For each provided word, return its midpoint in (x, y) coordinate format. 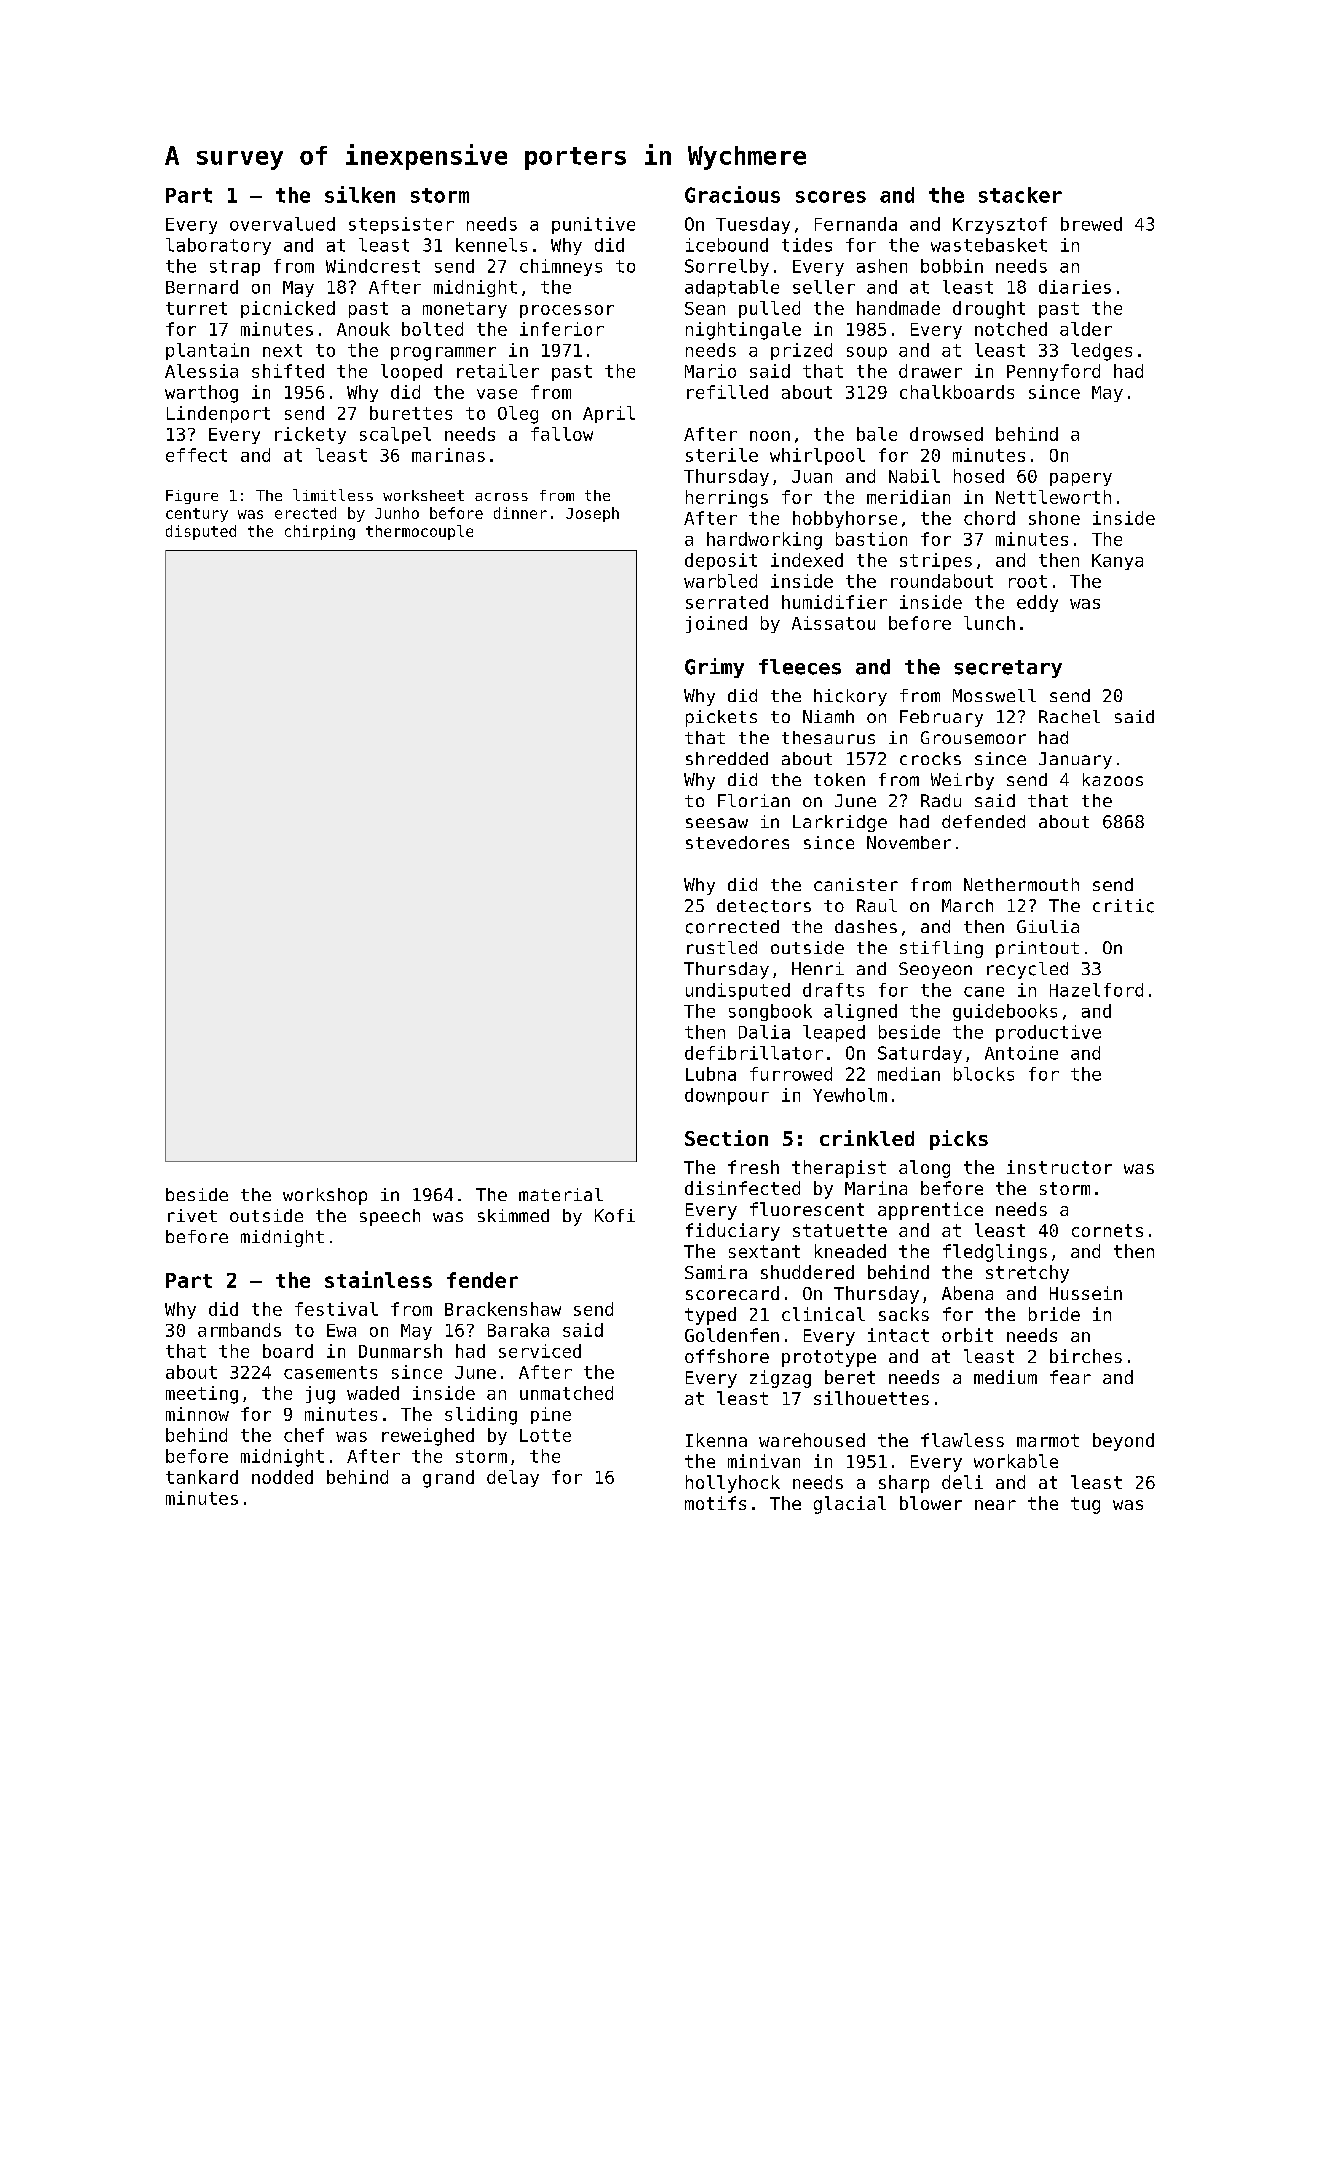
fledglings (995, 1253)
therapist (839, 1169)
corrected (732, 927)
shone (1054, 518)
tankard (202, 1477)
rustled (722, 947)
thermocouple (419, 532)
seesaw (717, 823)
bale (877, 434)
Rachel (1069, 716)
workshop (325, 1196)
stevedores (737, 842)
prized (801, 351)
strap (235, 268)
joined (716, 624)
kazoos (1113, 779)
